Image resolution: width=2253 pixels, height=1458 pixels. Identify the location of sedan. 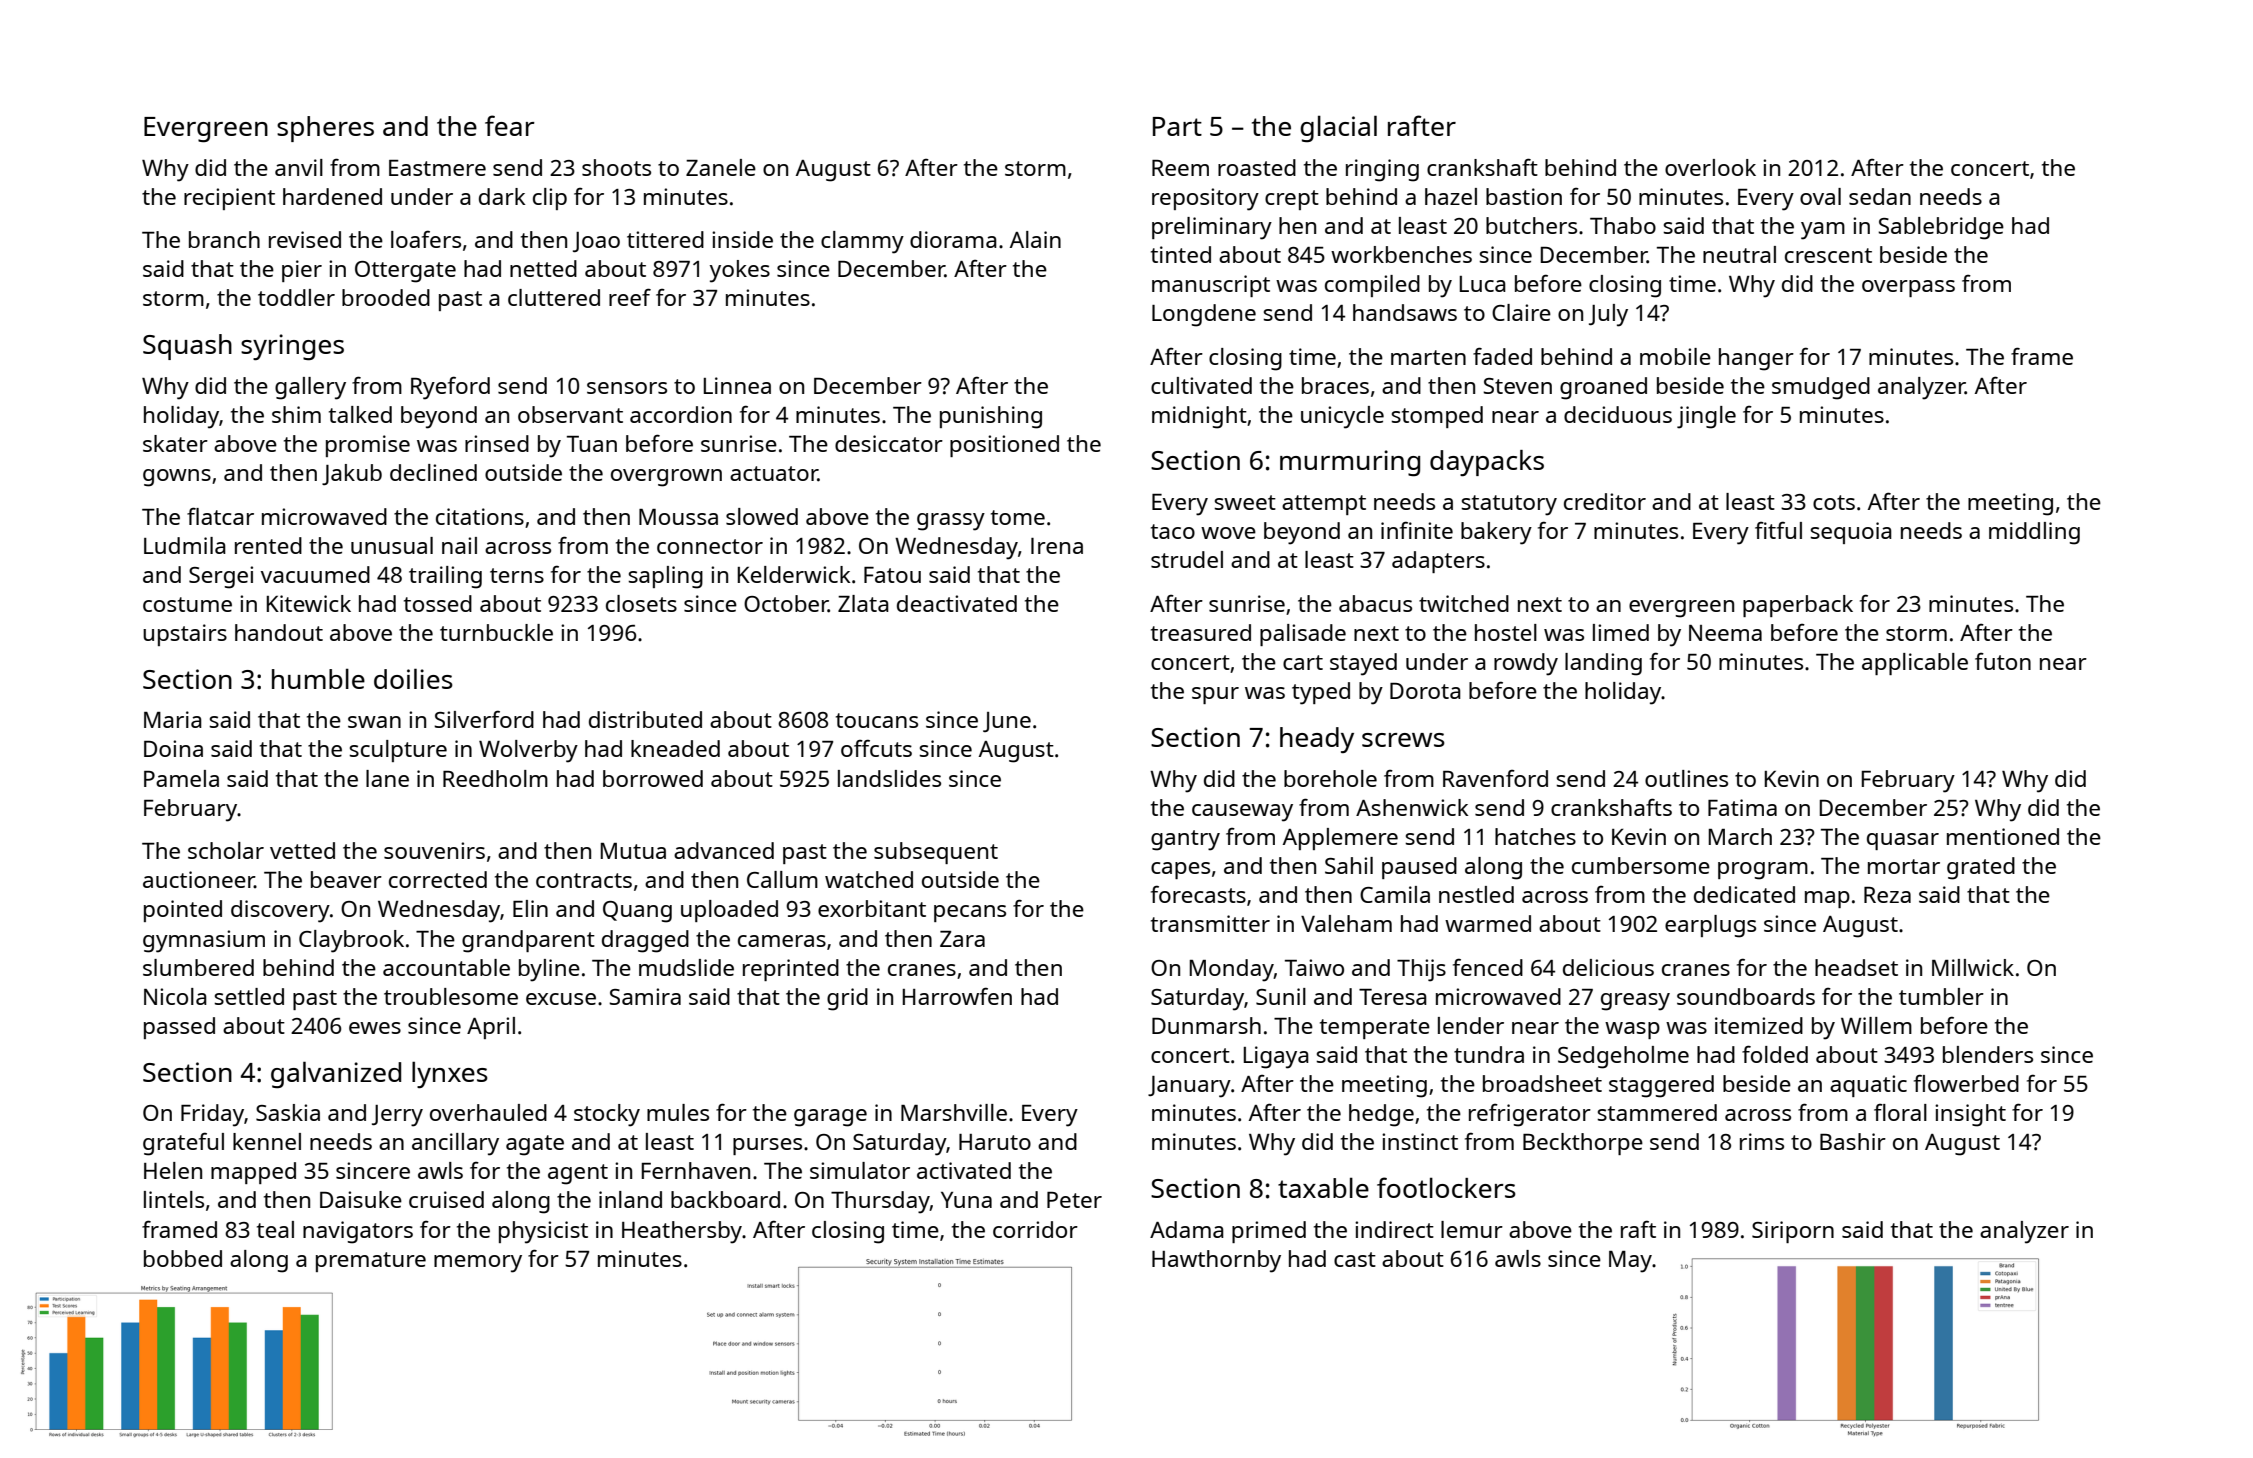
(1880, 196).
